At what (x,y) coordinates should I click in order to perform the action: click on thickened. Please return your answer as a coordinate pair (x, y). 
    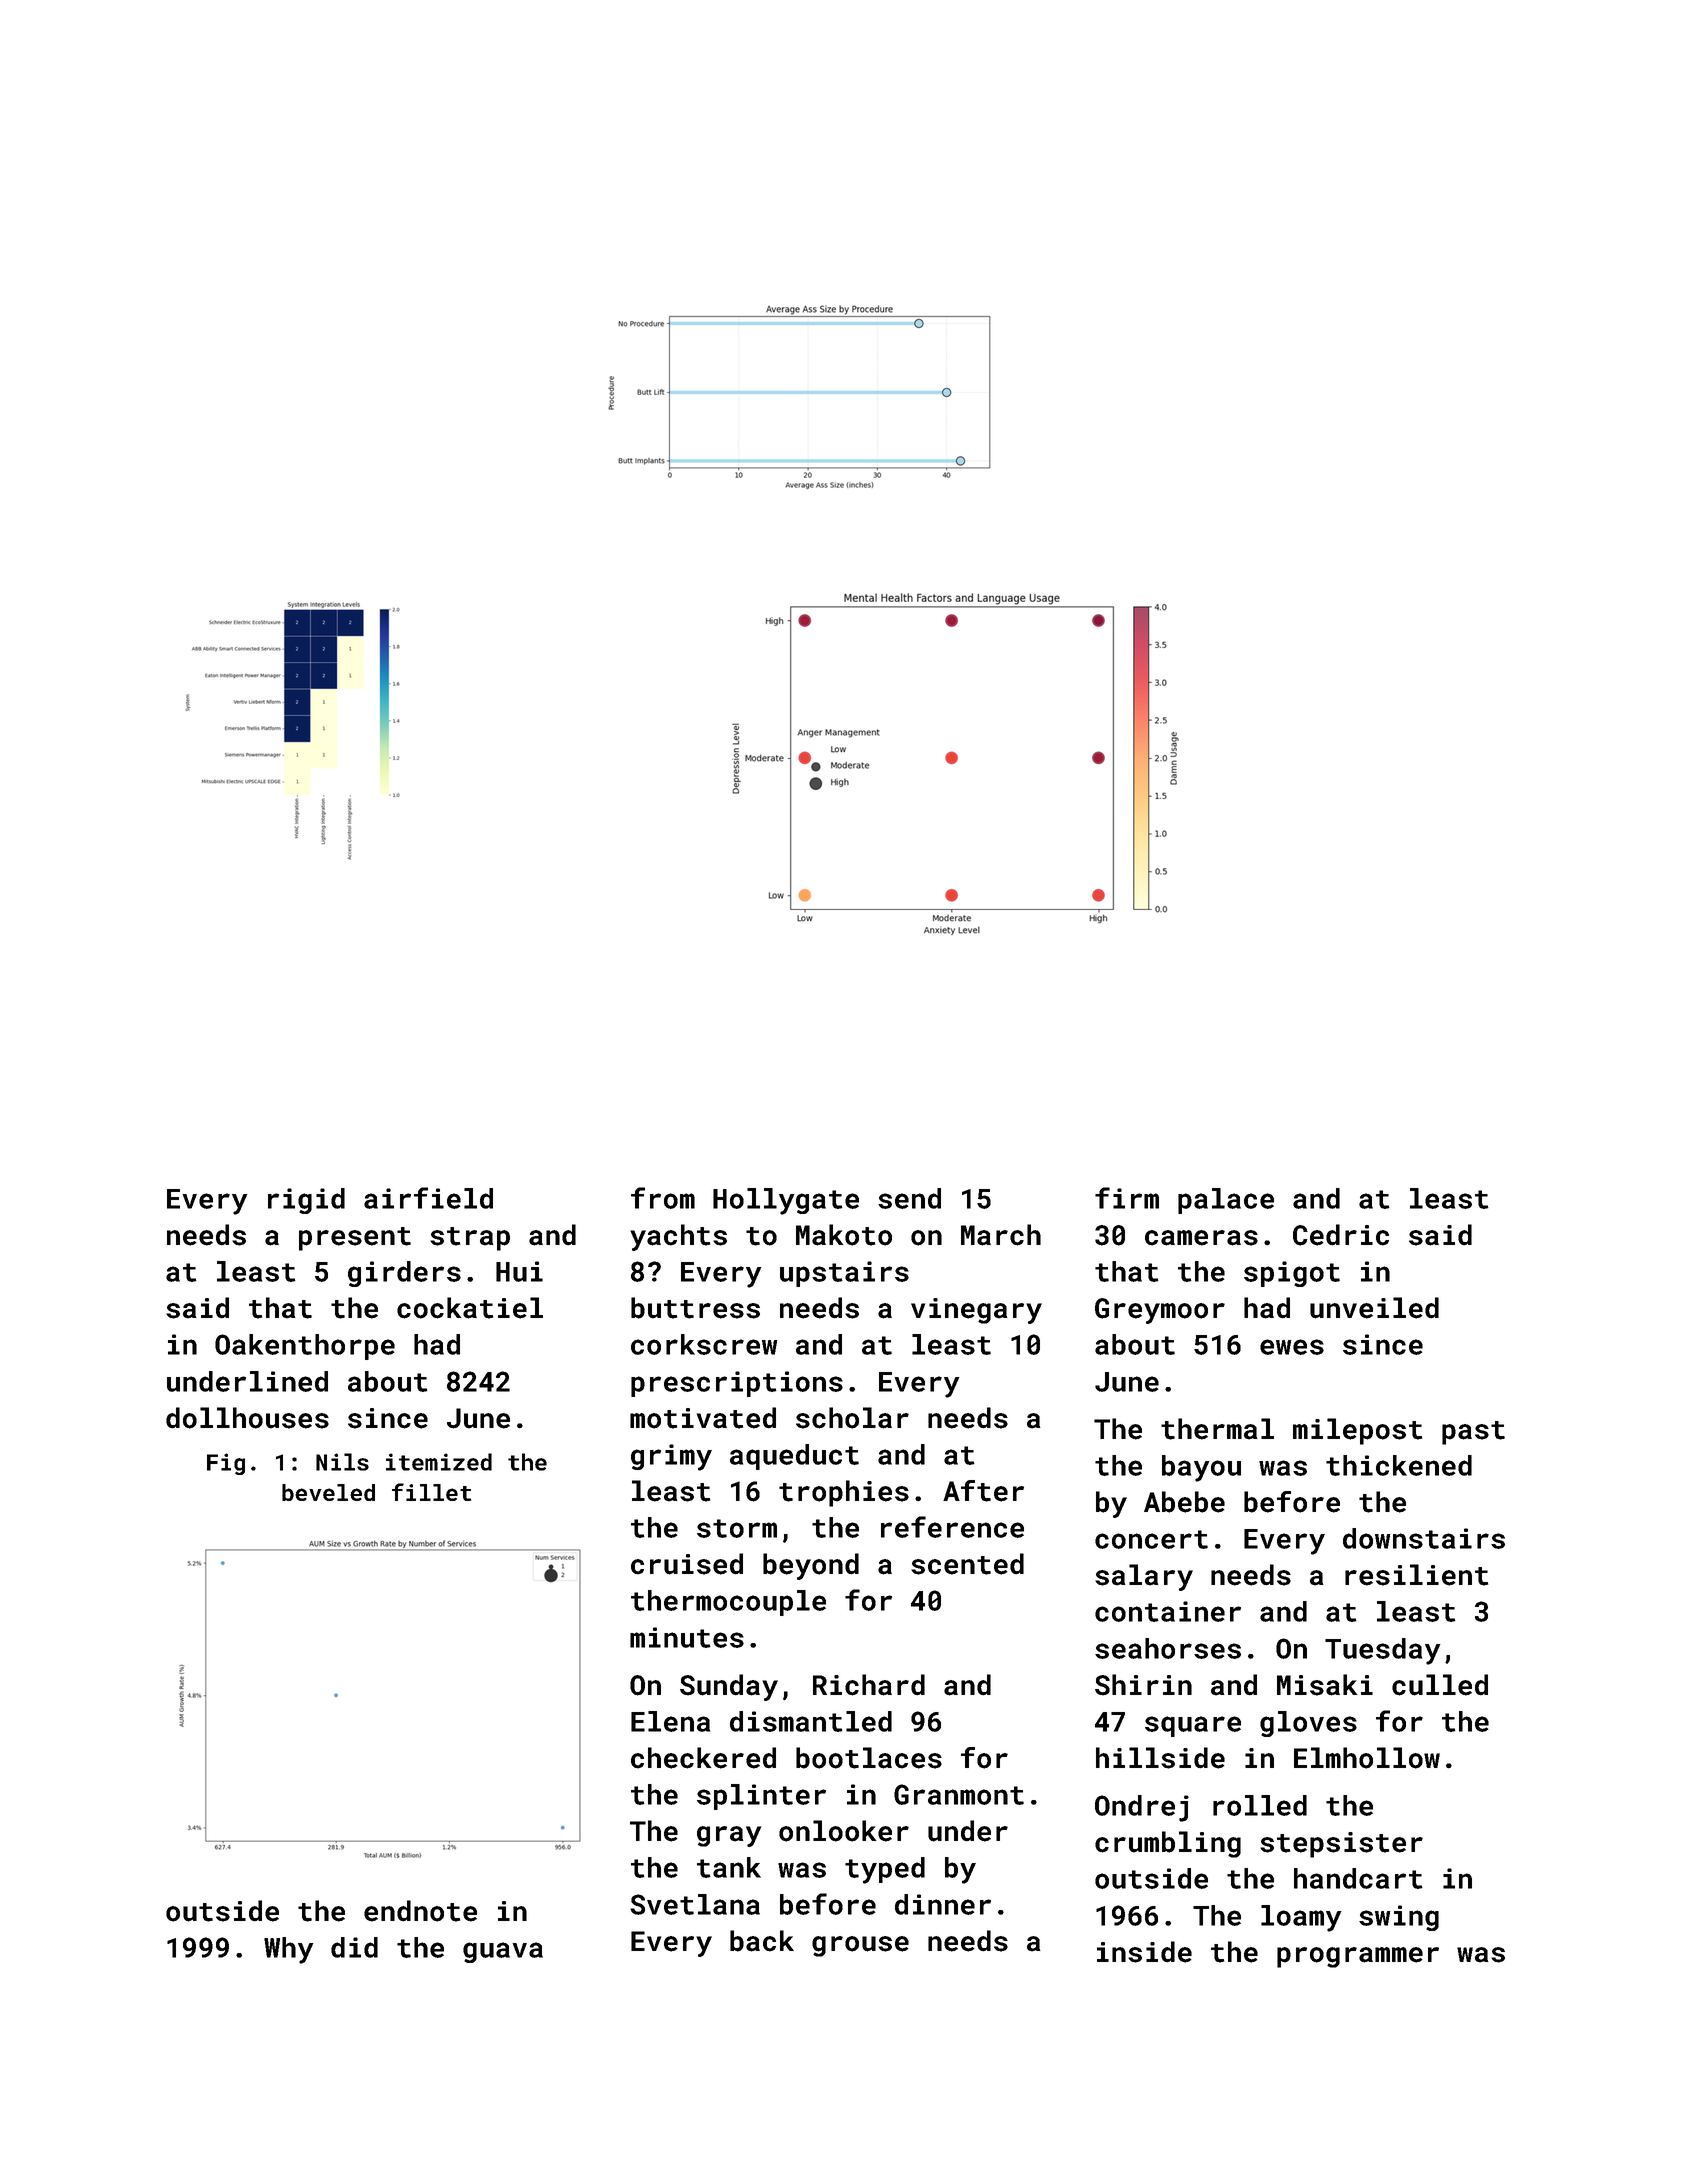
    Looking at the image, I should click on (1399, 1465).
